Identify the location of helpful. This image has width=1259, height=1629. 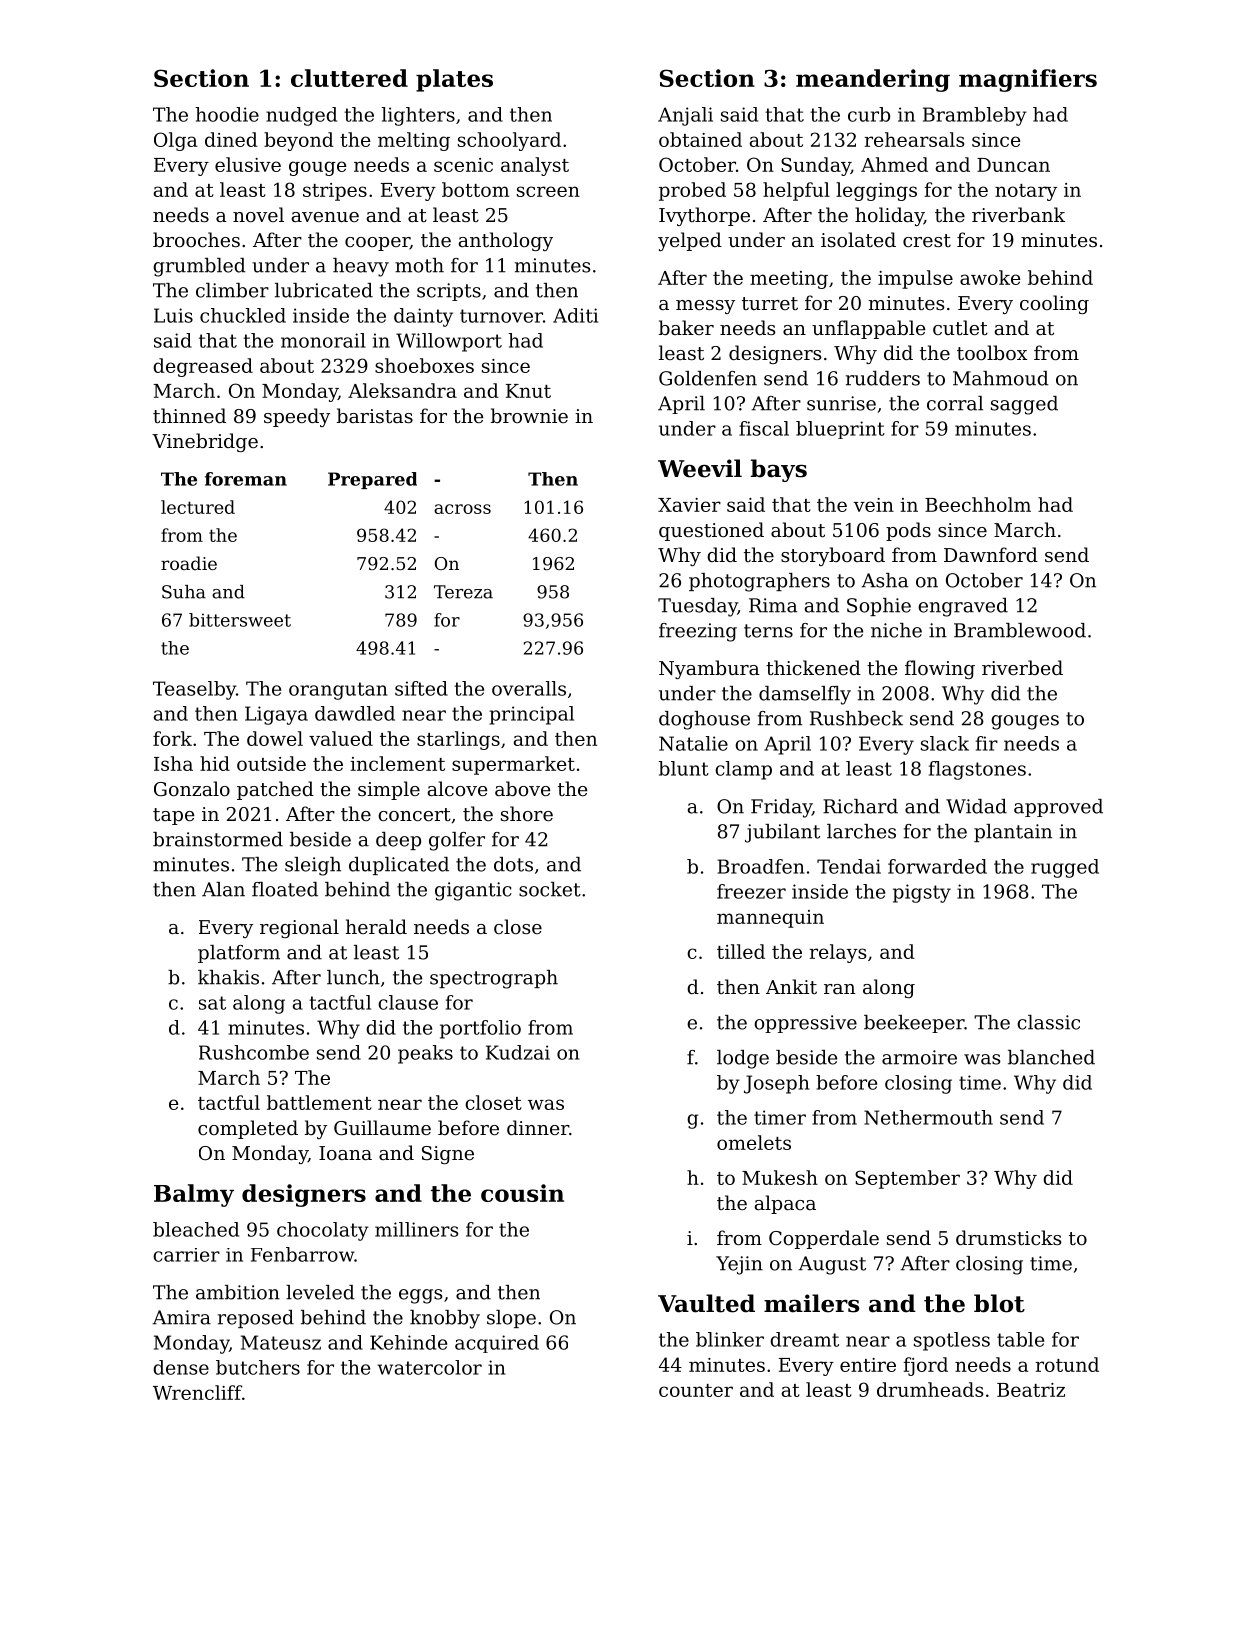
(796, 191).
